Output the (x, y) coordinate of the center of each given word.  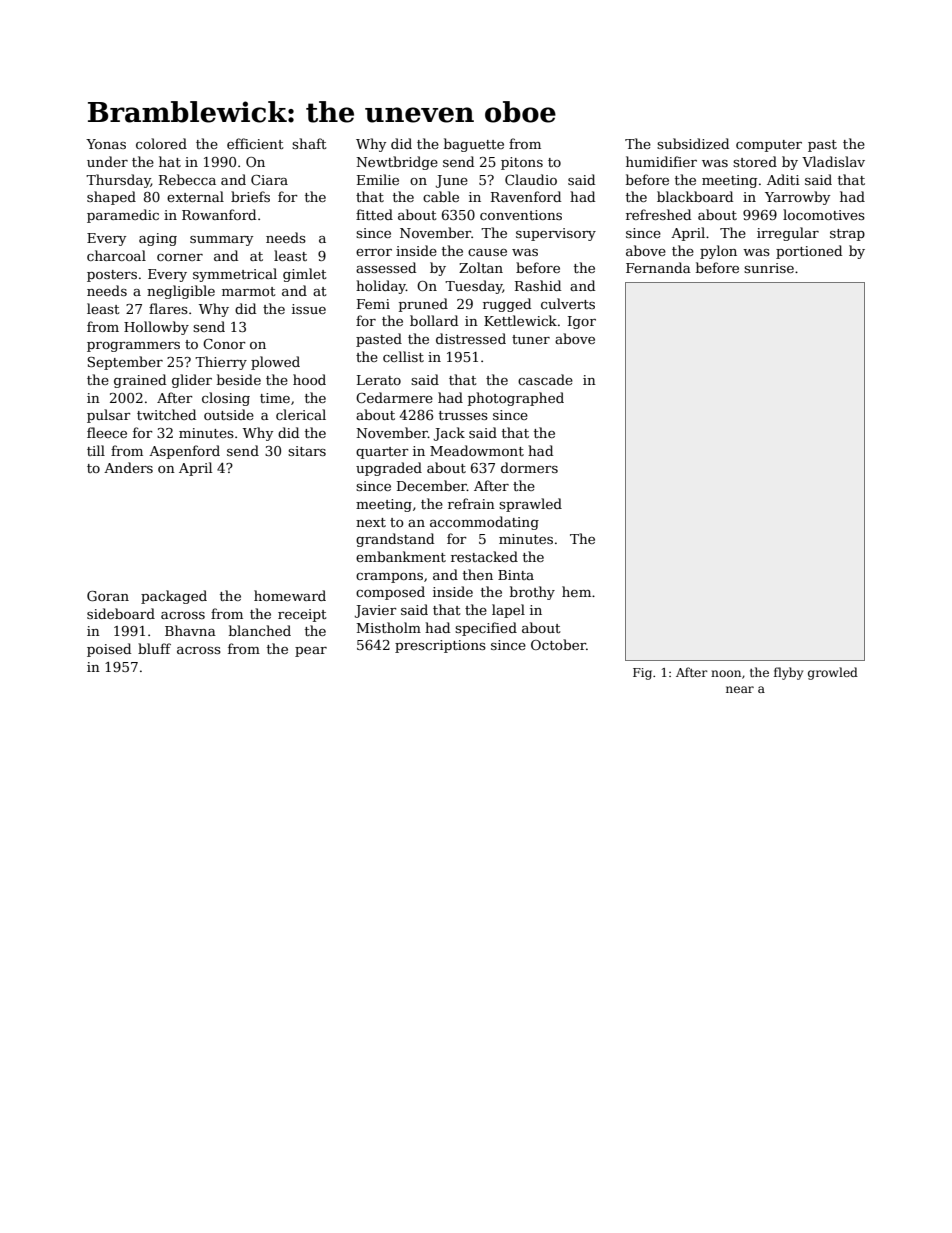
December (432, 485)
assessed (386, 267)
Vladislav (833, 161)
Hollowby (156, 328)
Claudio (531, 179)
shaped (111, 198)
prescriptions (440, 646)
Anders (128, 467)
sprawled (530, 505)
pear (311, 652)
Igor (582, 322)
